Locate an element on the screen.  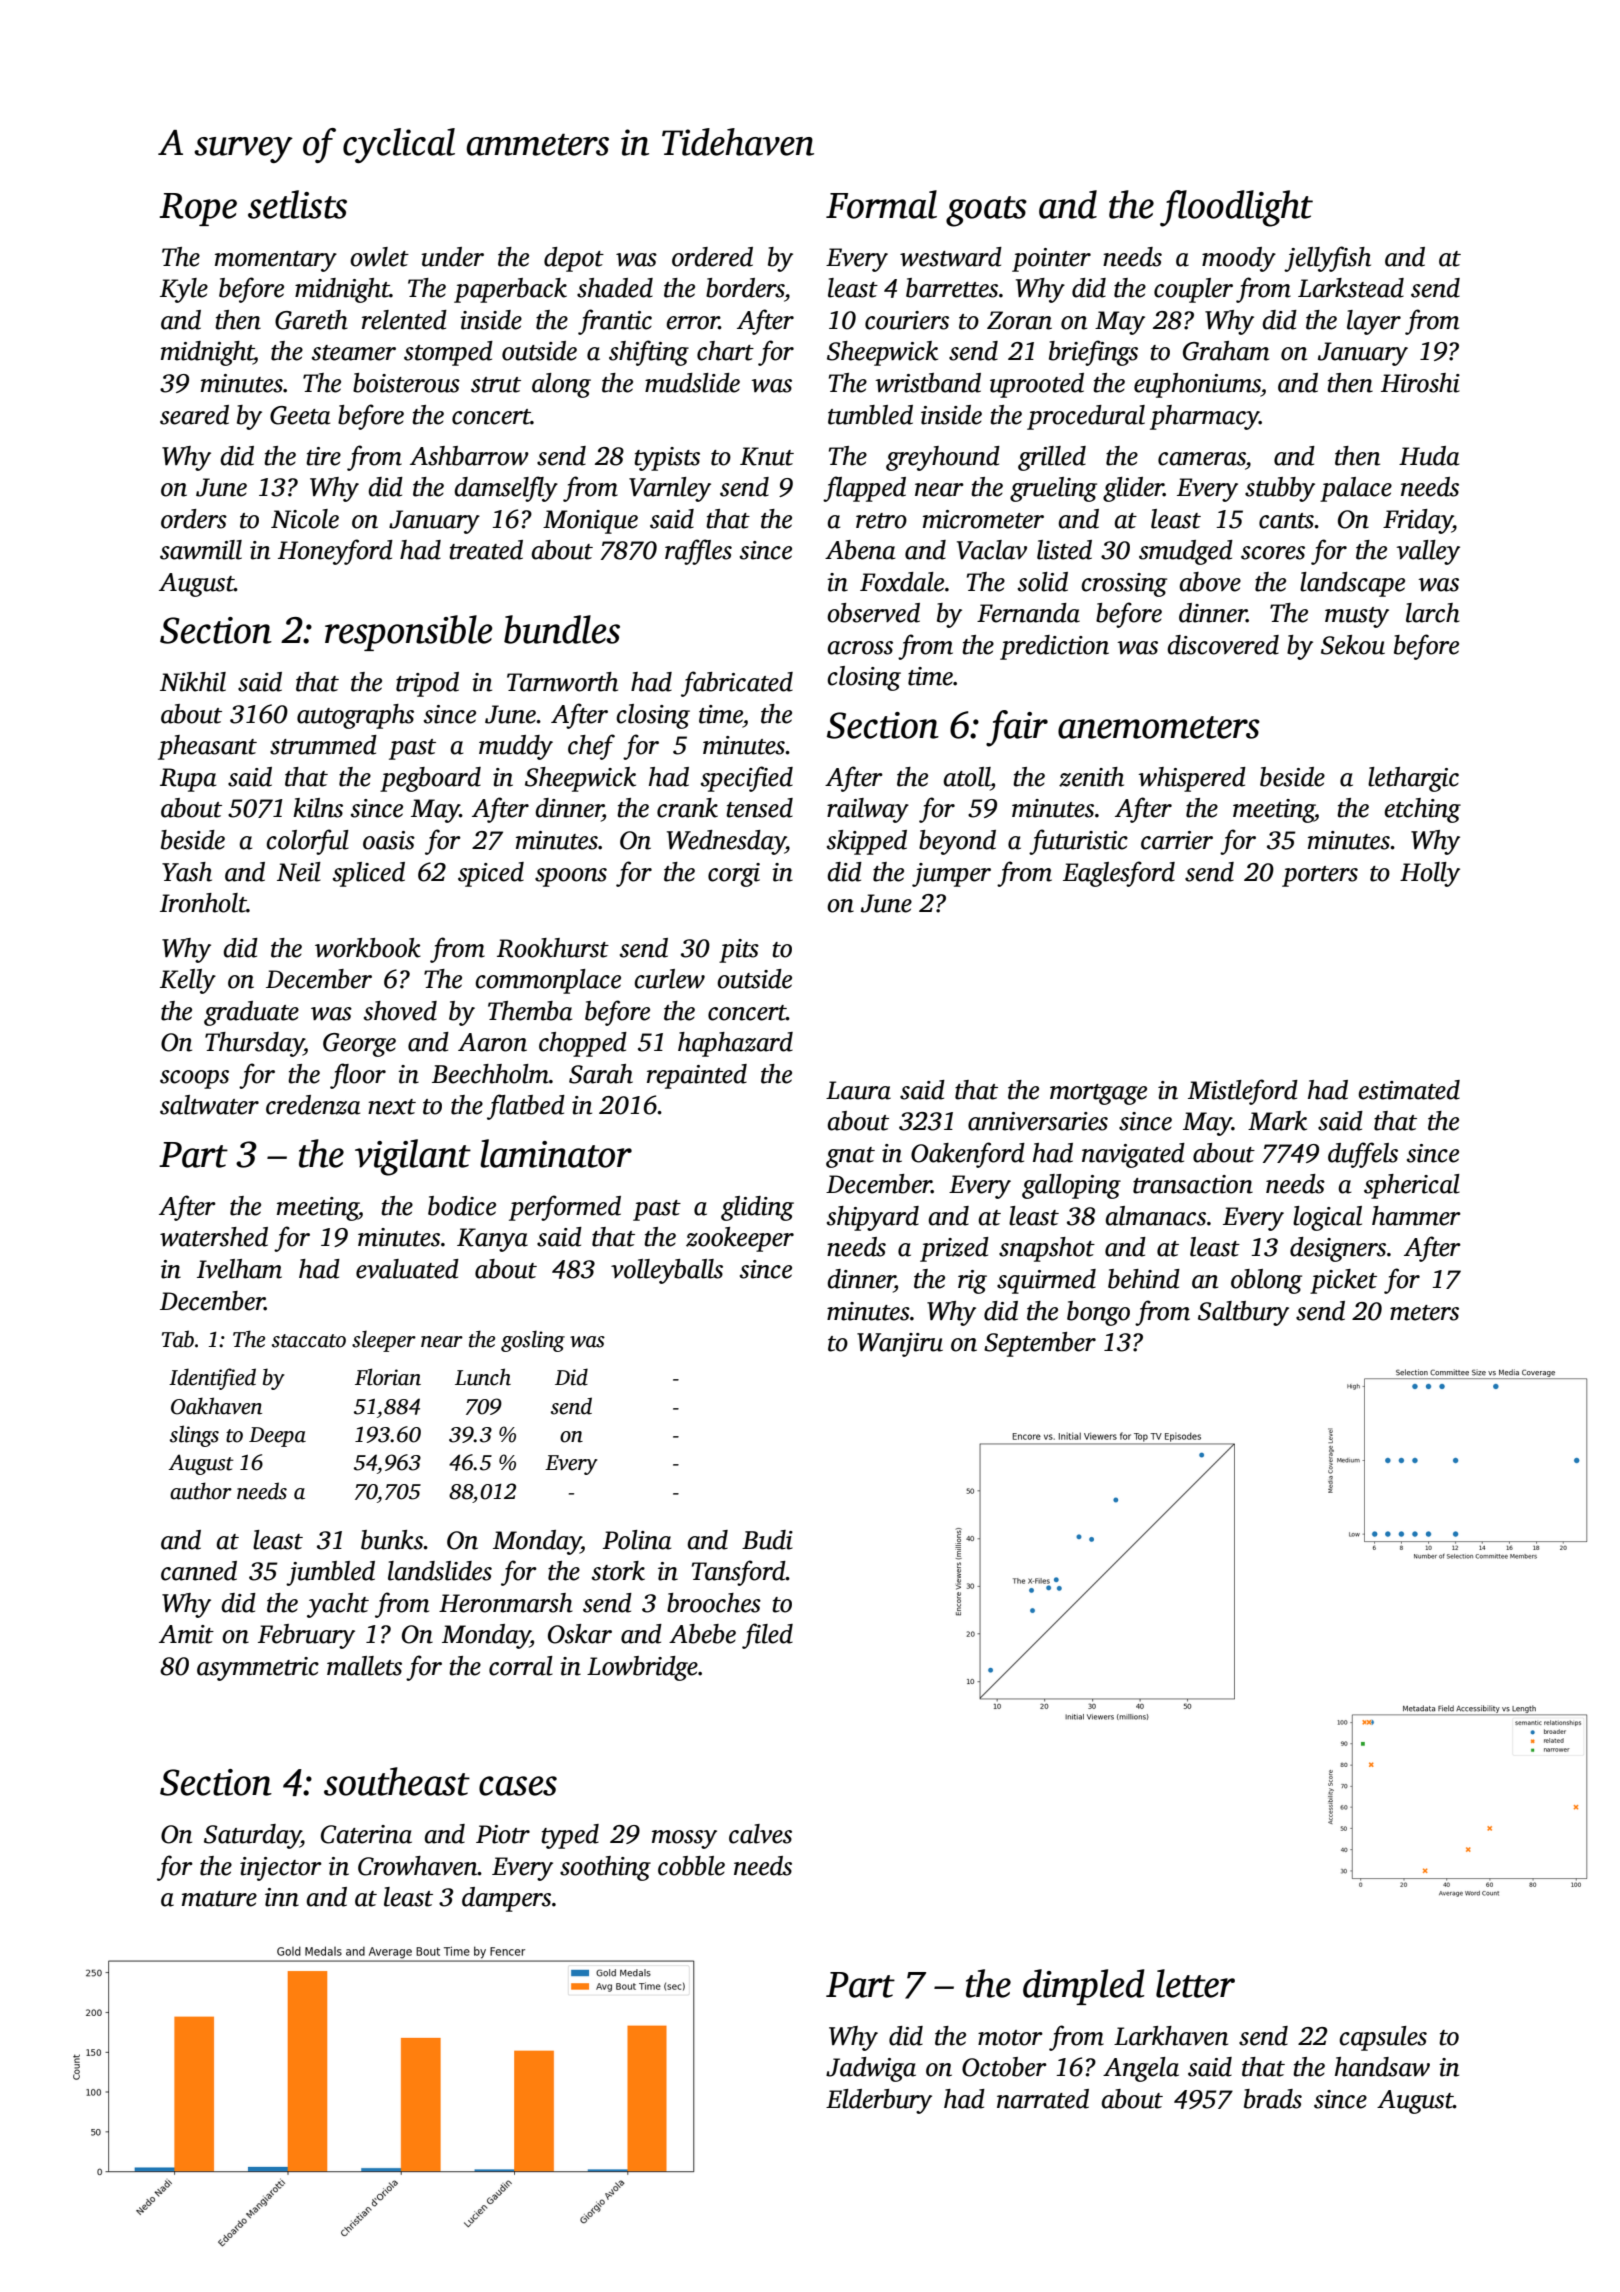
injector is located at coordinates (281, 1869).
